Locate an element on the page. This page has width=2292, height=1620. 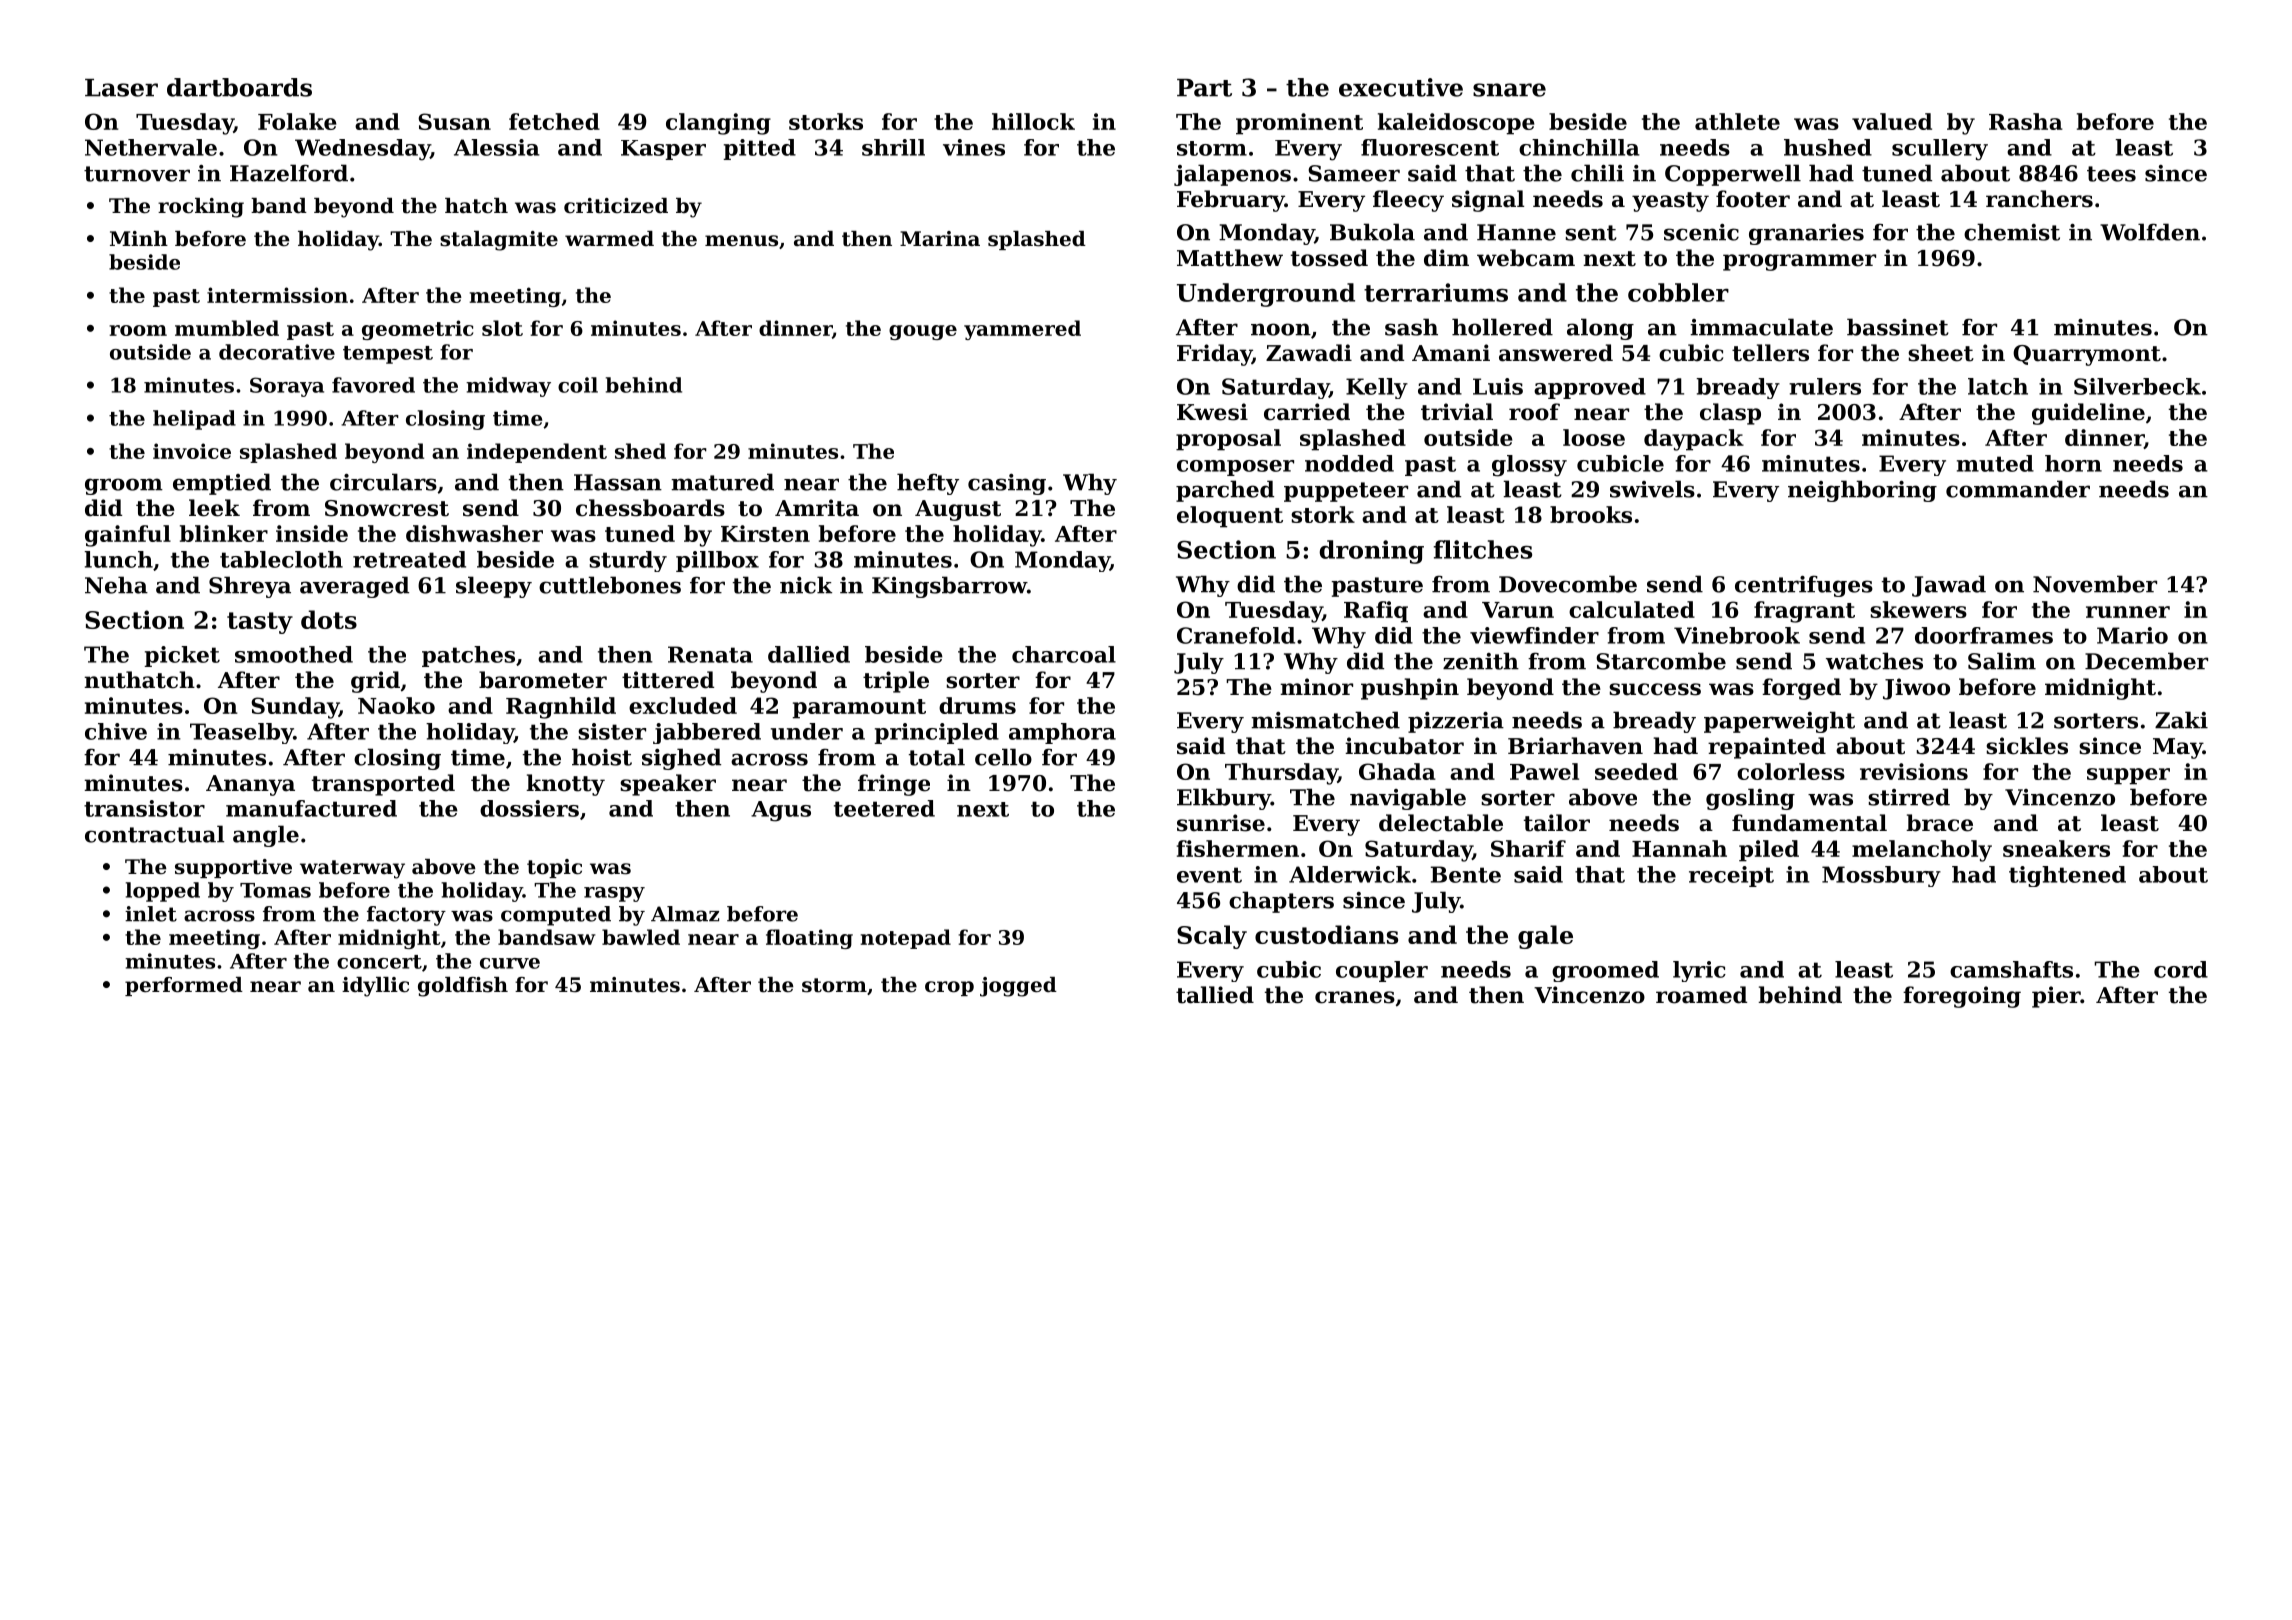
Marina is located at coordinates (940, 238).
